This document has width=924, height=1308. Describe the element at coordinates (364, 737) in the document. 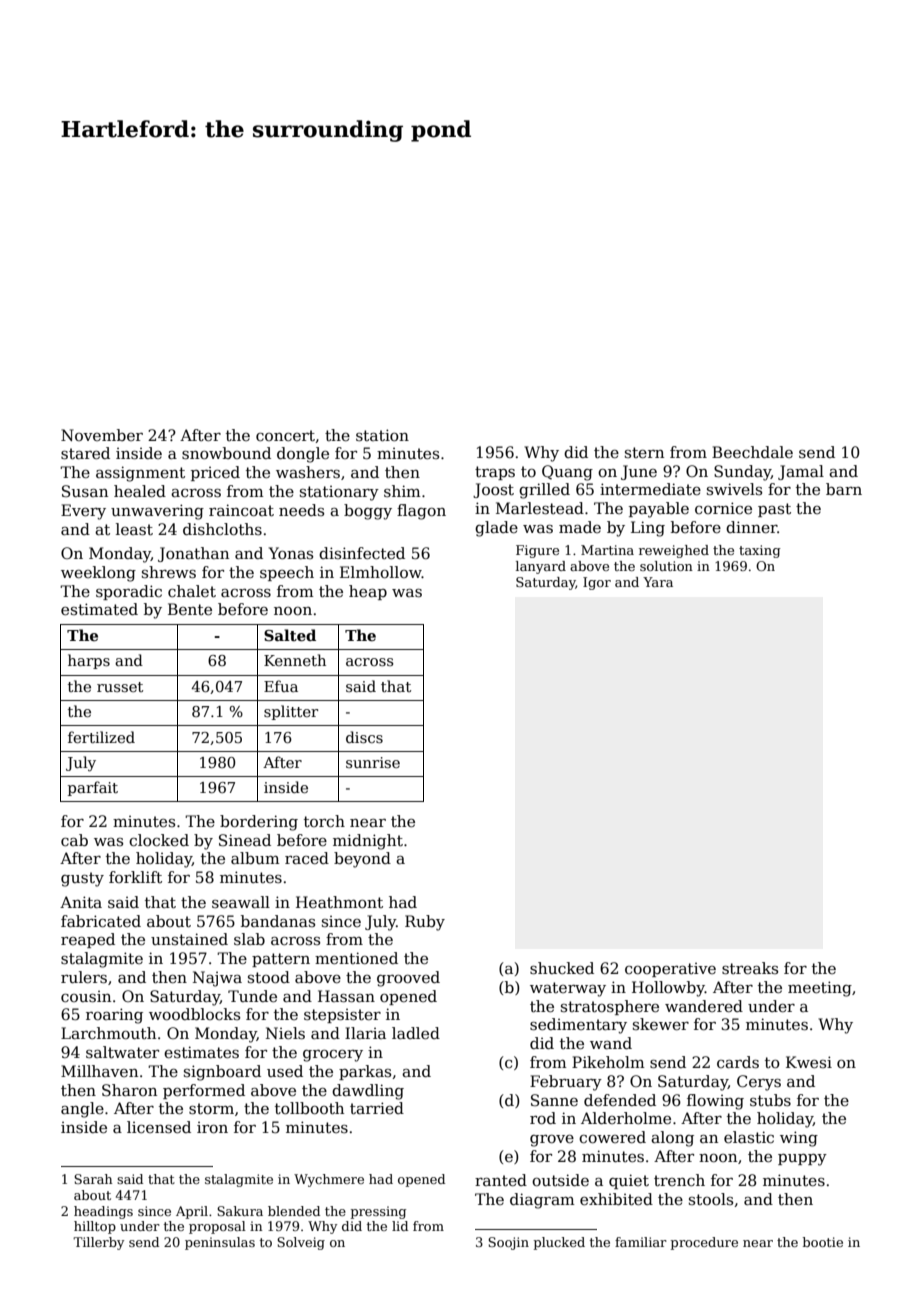

I see `discs` at that location.
